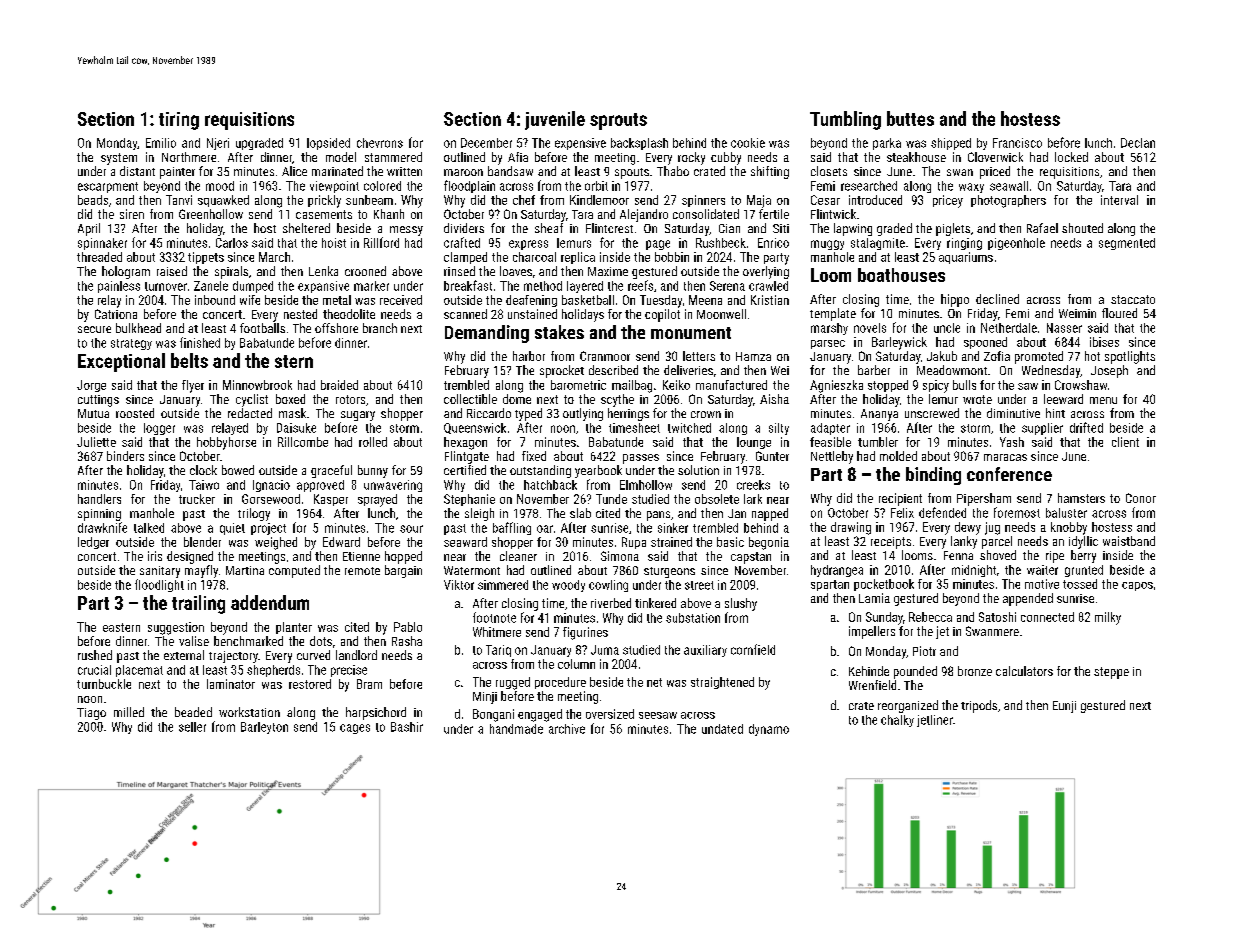 This image has height=952, width=1233. I want to click on Hamza, so click(753, 356).
